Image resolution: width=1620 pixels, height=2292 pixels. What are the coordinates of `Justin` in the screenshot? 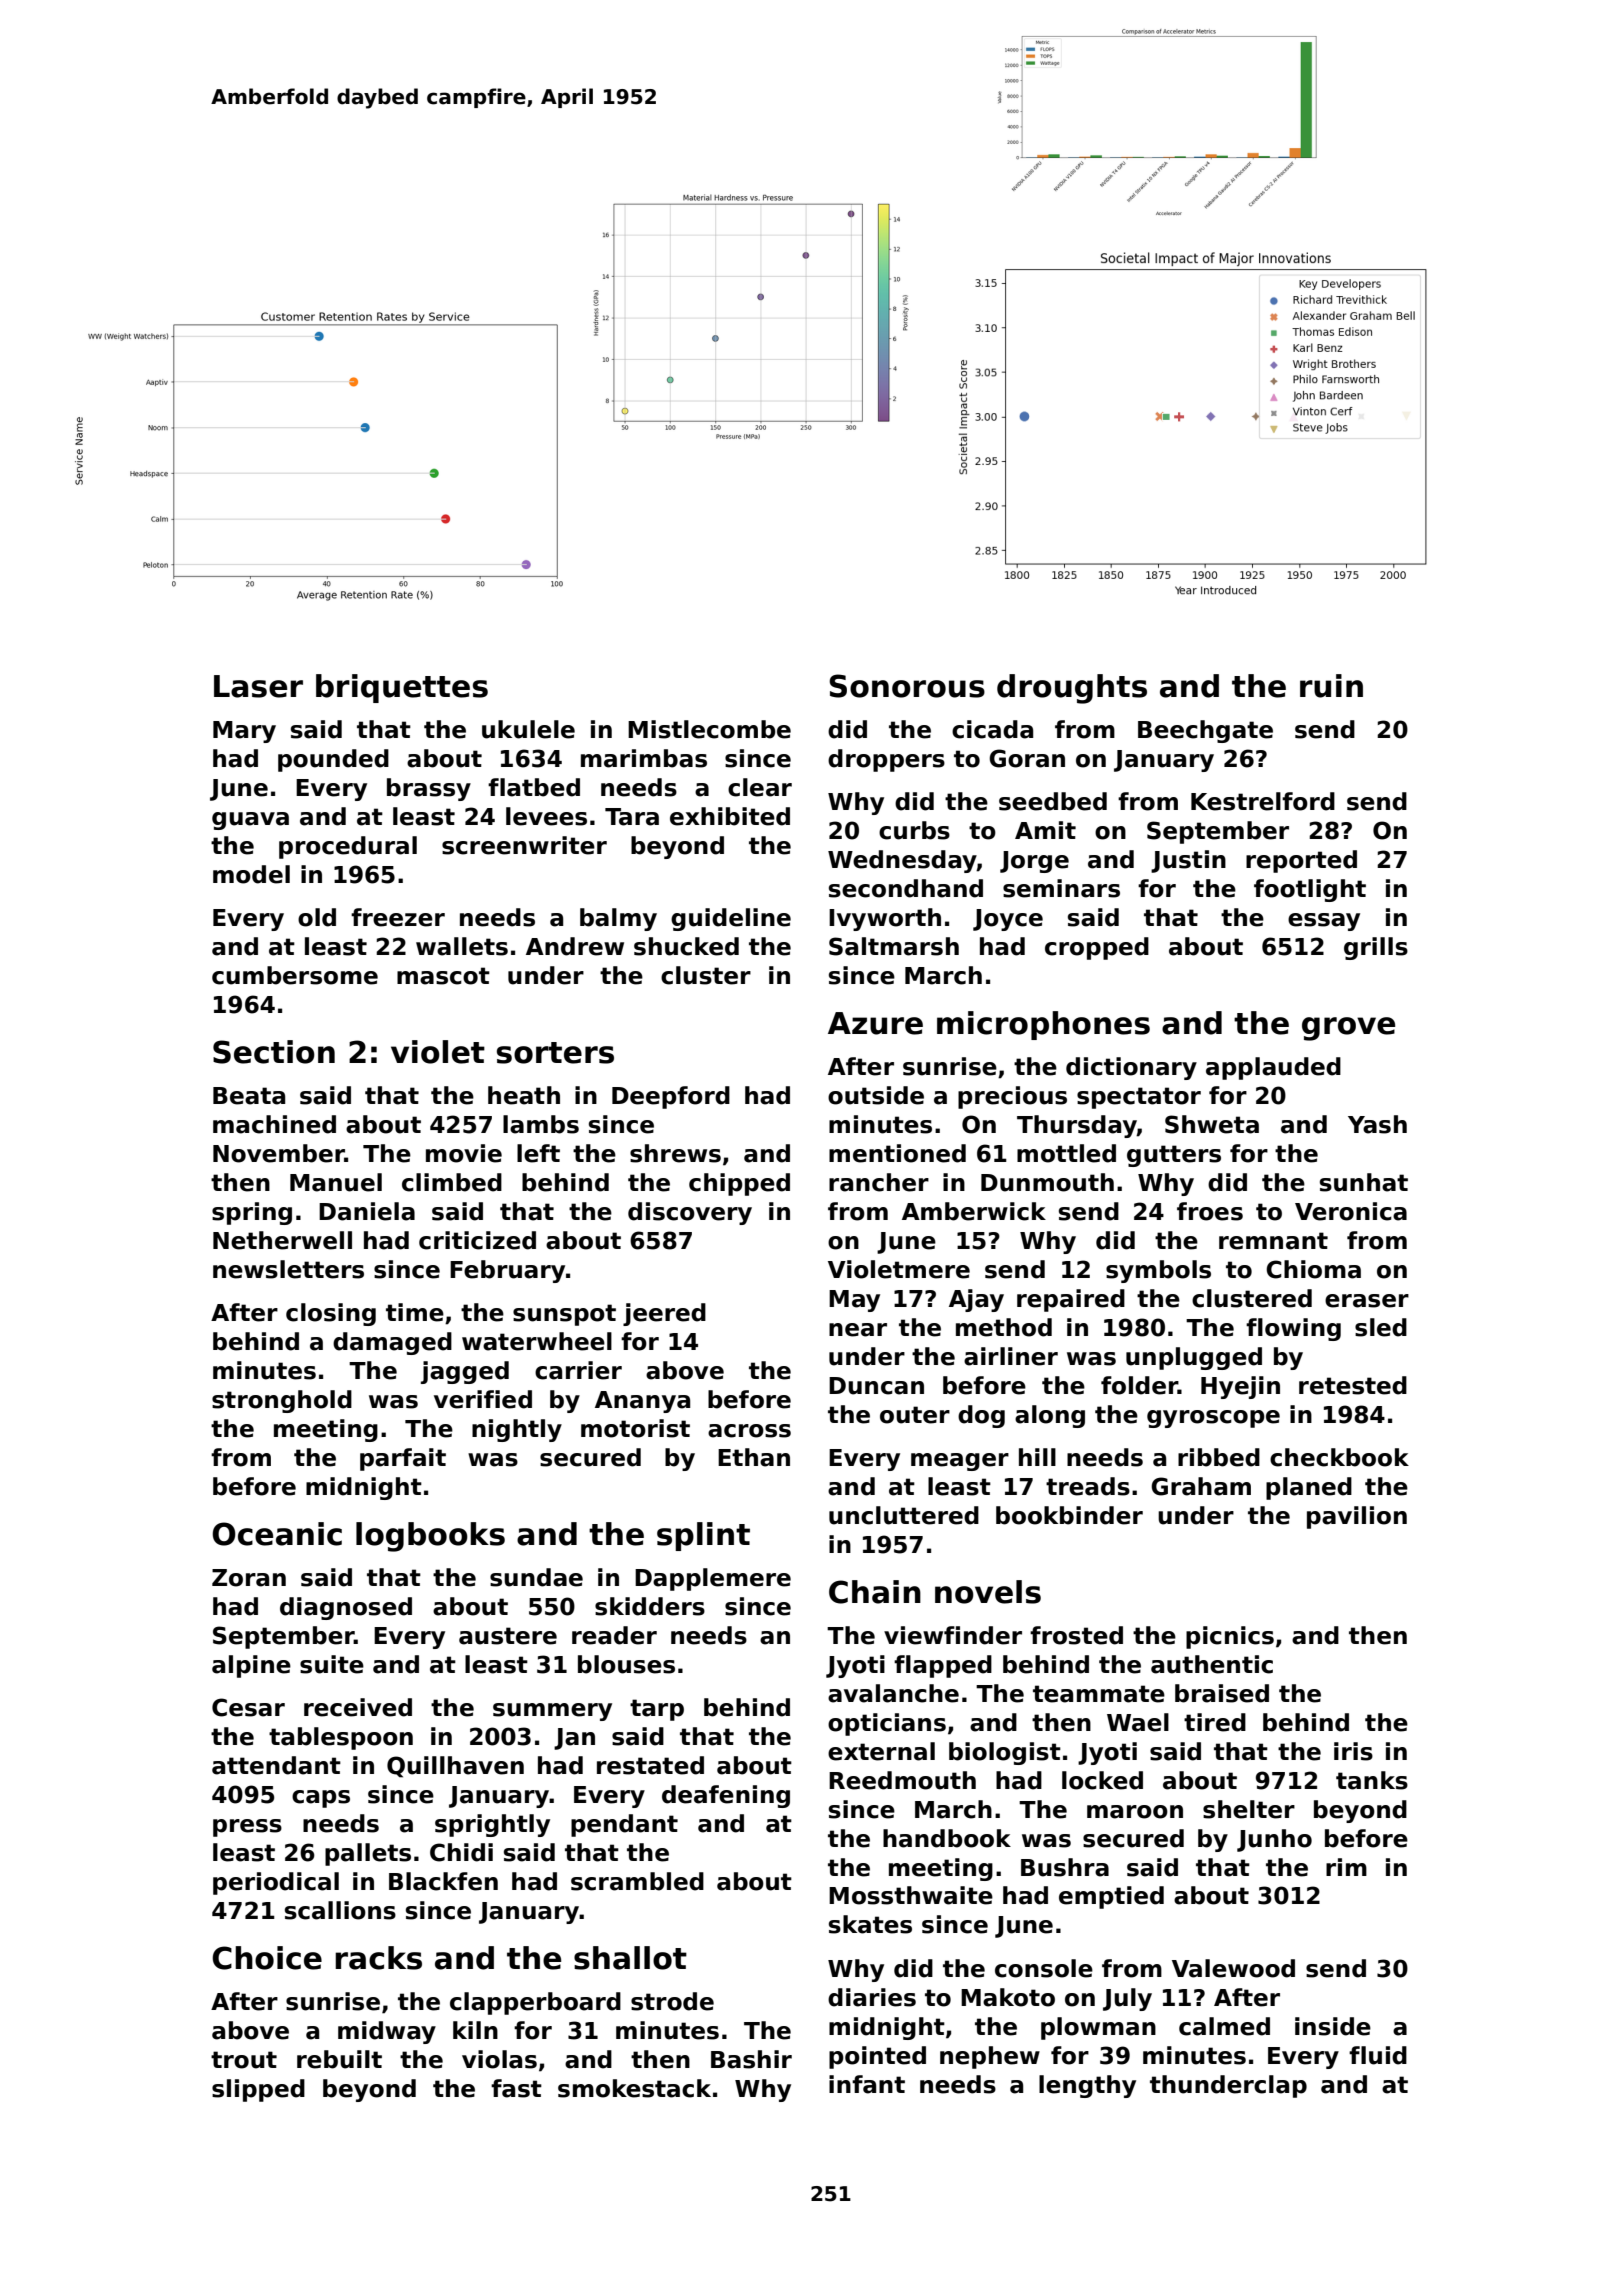 It's located at (1188, 861).
